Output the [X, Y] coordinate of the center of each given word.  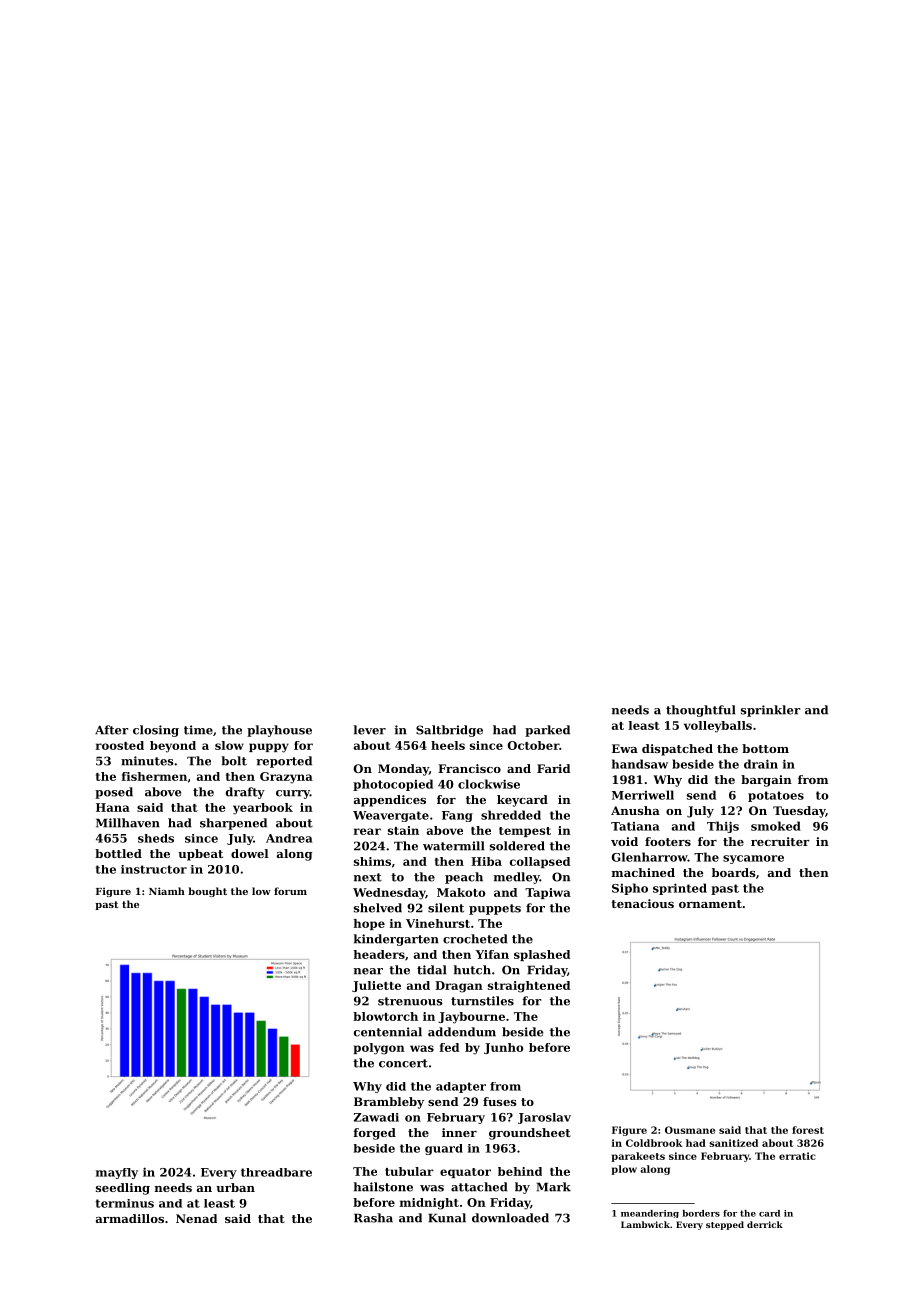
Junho [503, 1048]
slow [229, 745]
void [624, 841]
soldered [517, 846]
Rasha [373, 1218]
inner [459, 1132]
